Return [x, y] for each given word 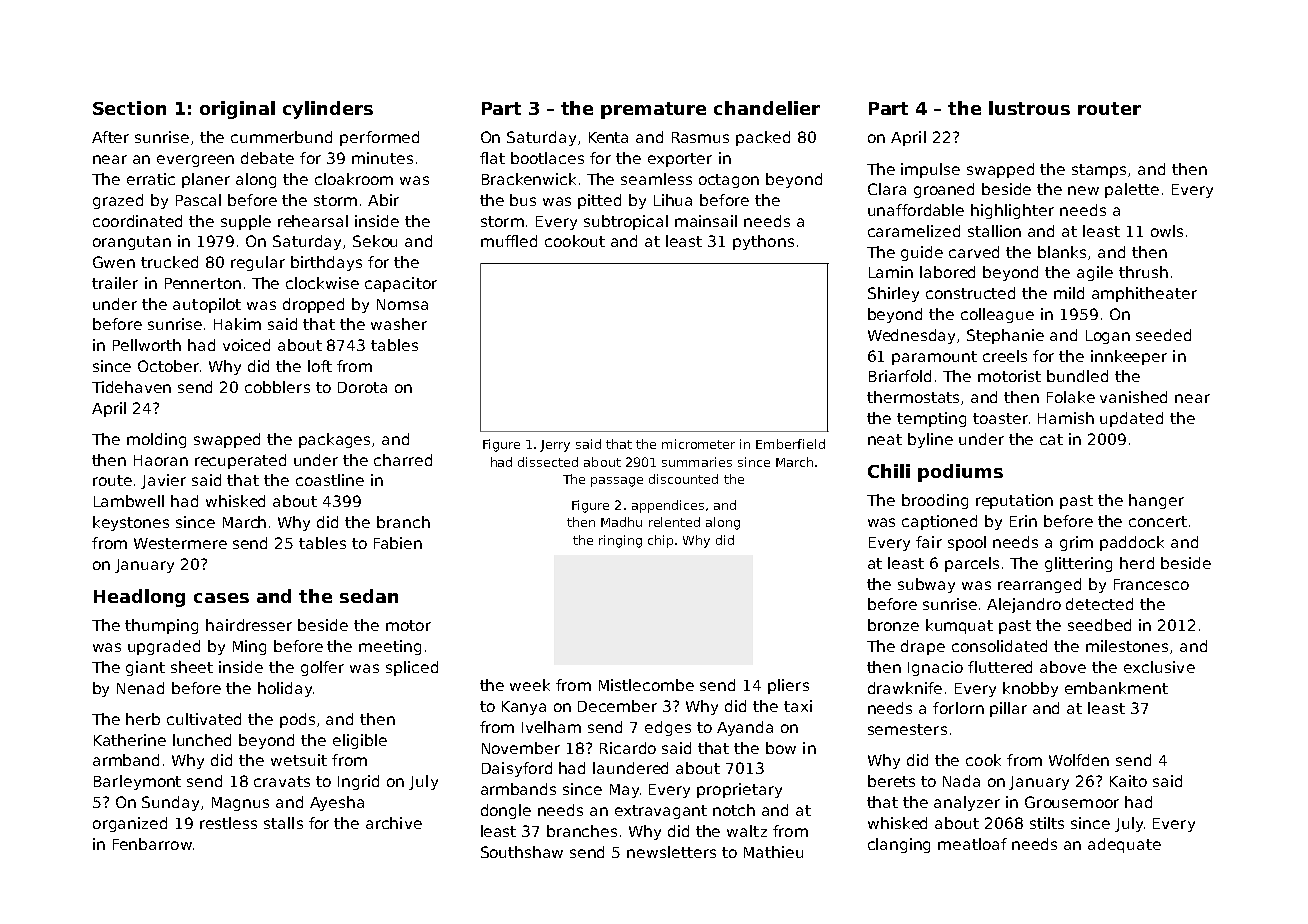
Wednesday [911, 336]
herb [143, 719]
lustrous [1029, 108]
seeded [1163, 335]
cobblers [277, 387]
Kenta [608, 137]
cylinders [328, 110]
